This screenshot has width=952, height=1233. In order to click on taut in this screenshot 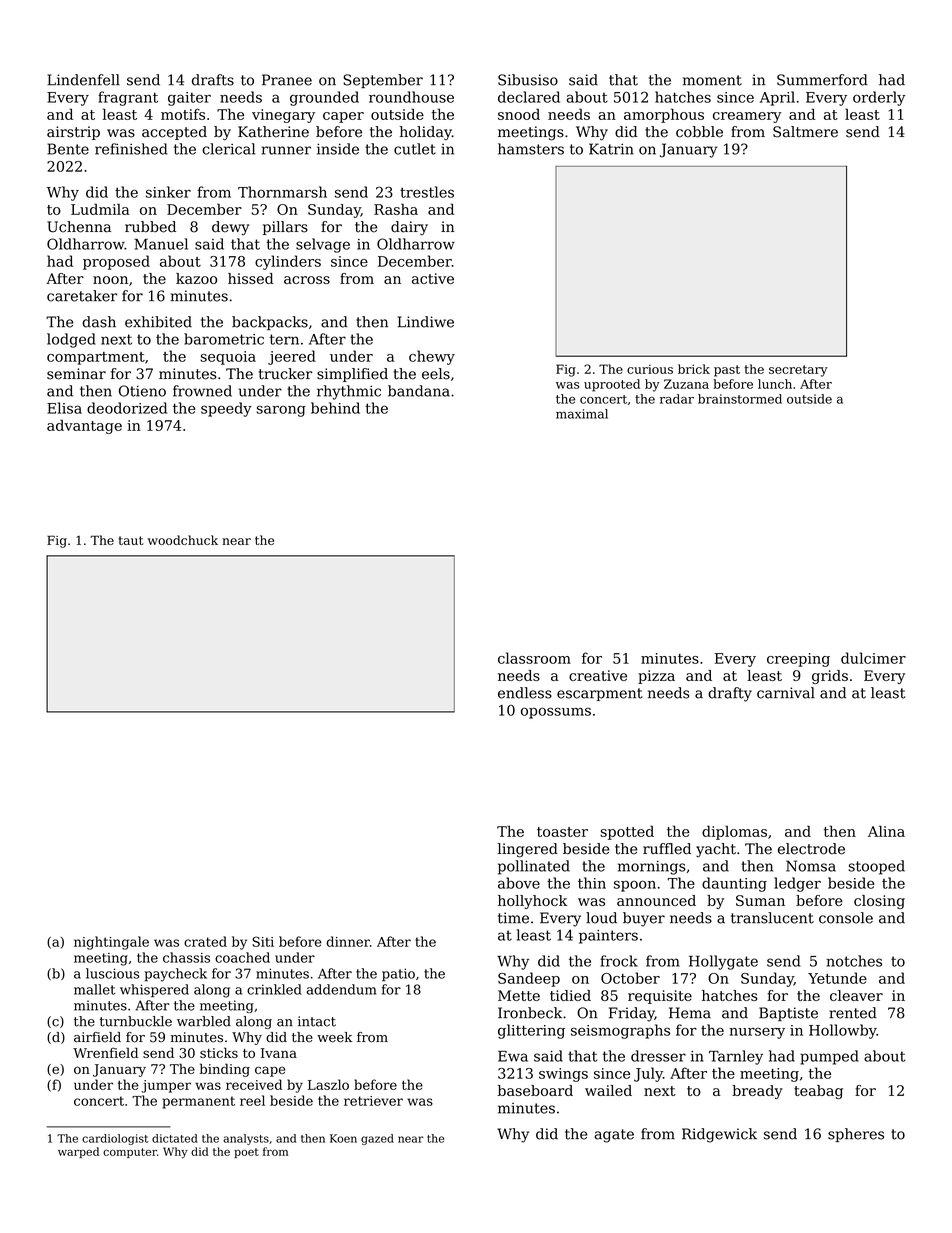, I will do `click(131, 540)`.
